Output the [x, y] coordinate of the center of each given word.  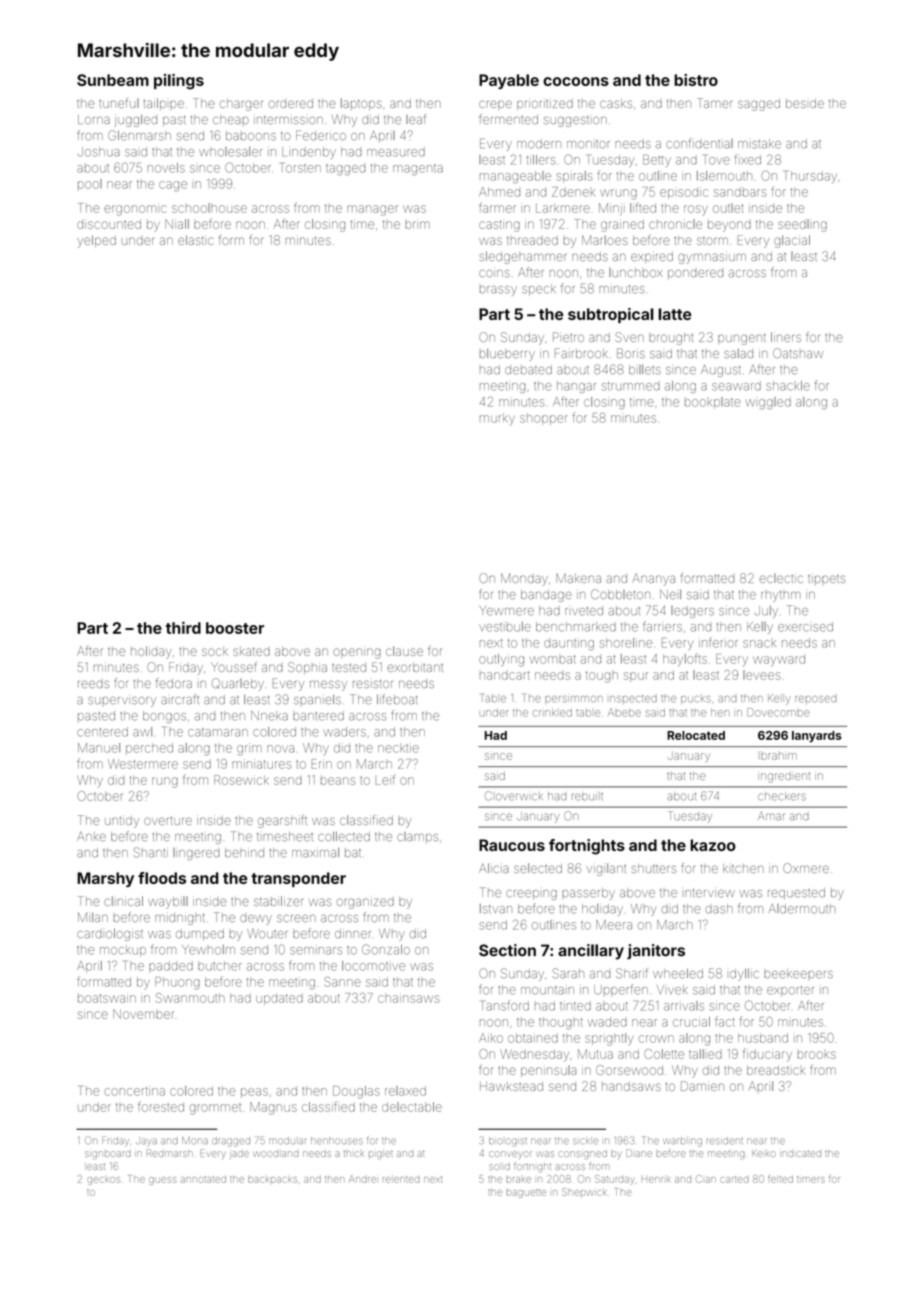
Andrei [362, 1179]
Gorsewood [629, 1070]
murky [497, 419]
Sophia [307, 668]
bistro [696, 80]
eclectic [781, 578]
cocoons [576, 81]
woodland [275, 1154]
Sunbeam [113, 80]
